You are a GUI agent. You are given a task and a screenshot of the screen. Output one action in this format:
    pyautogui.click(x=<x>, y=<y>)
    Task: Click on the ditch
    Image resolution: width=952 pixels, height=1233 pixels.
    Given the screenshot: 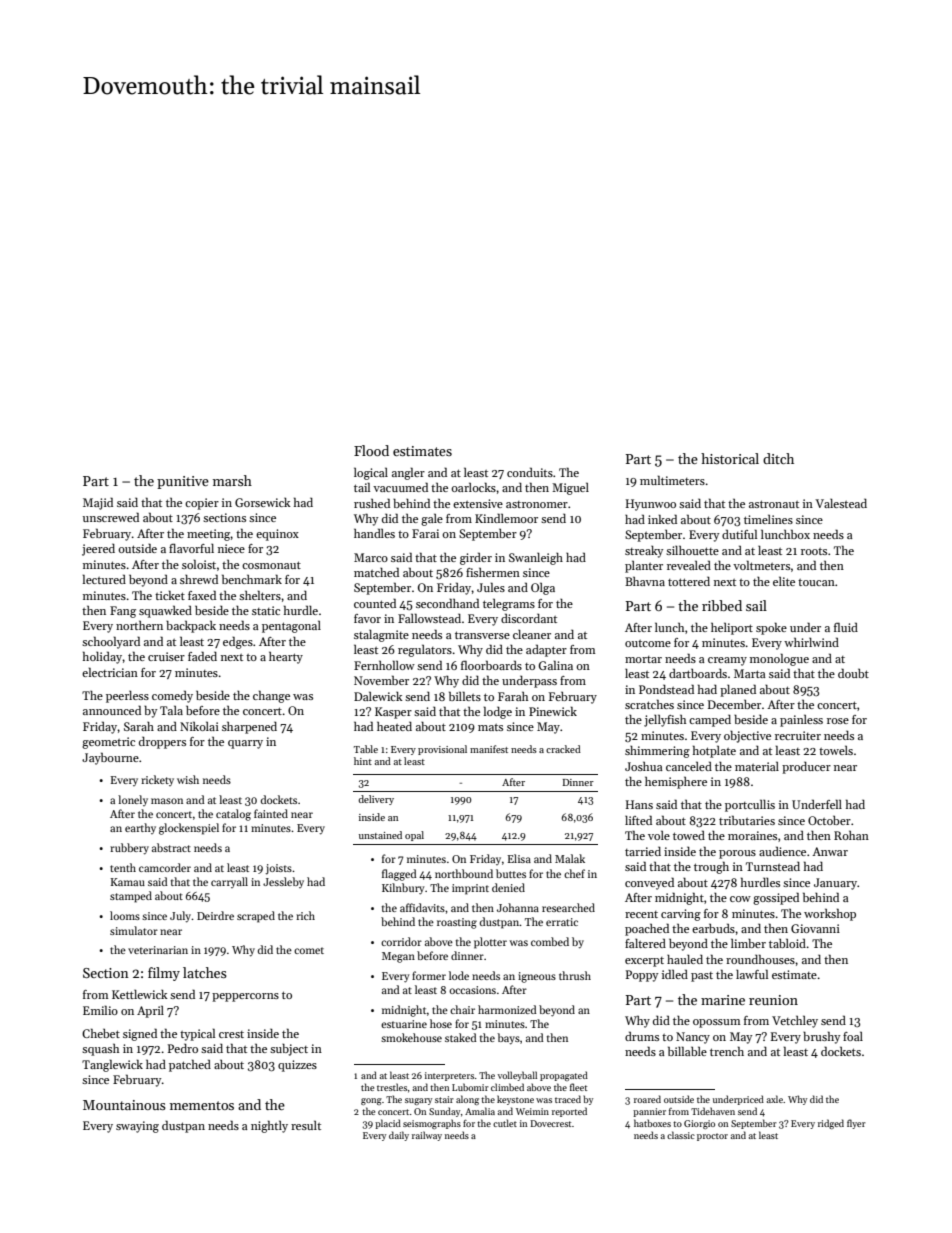 What is the action you would take?
    pyautogui.click(x=778, y=458)
